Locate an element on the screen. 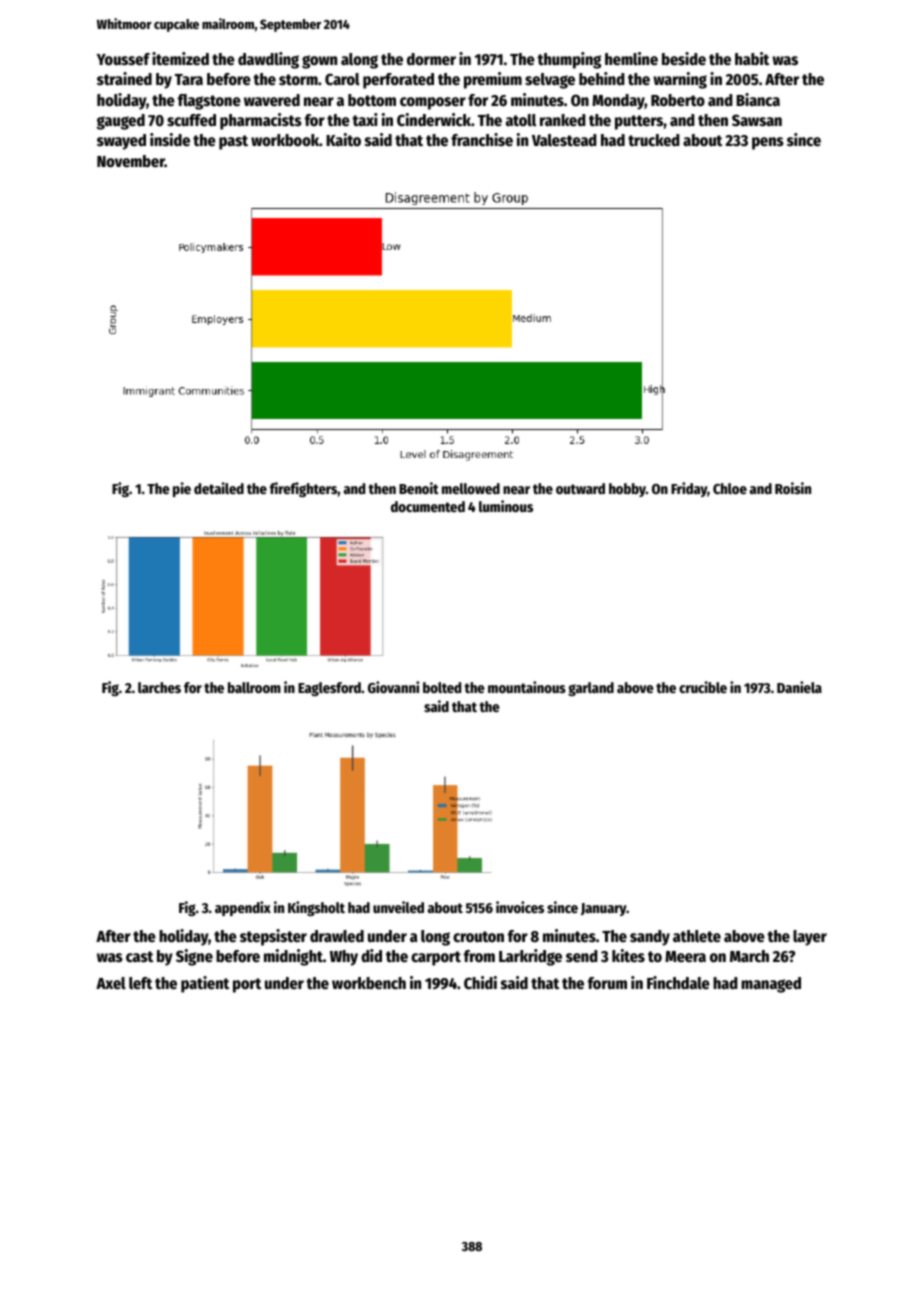 The height and width of the screenshot is (1308, 924). pens is located at coordinates (768, 143).
